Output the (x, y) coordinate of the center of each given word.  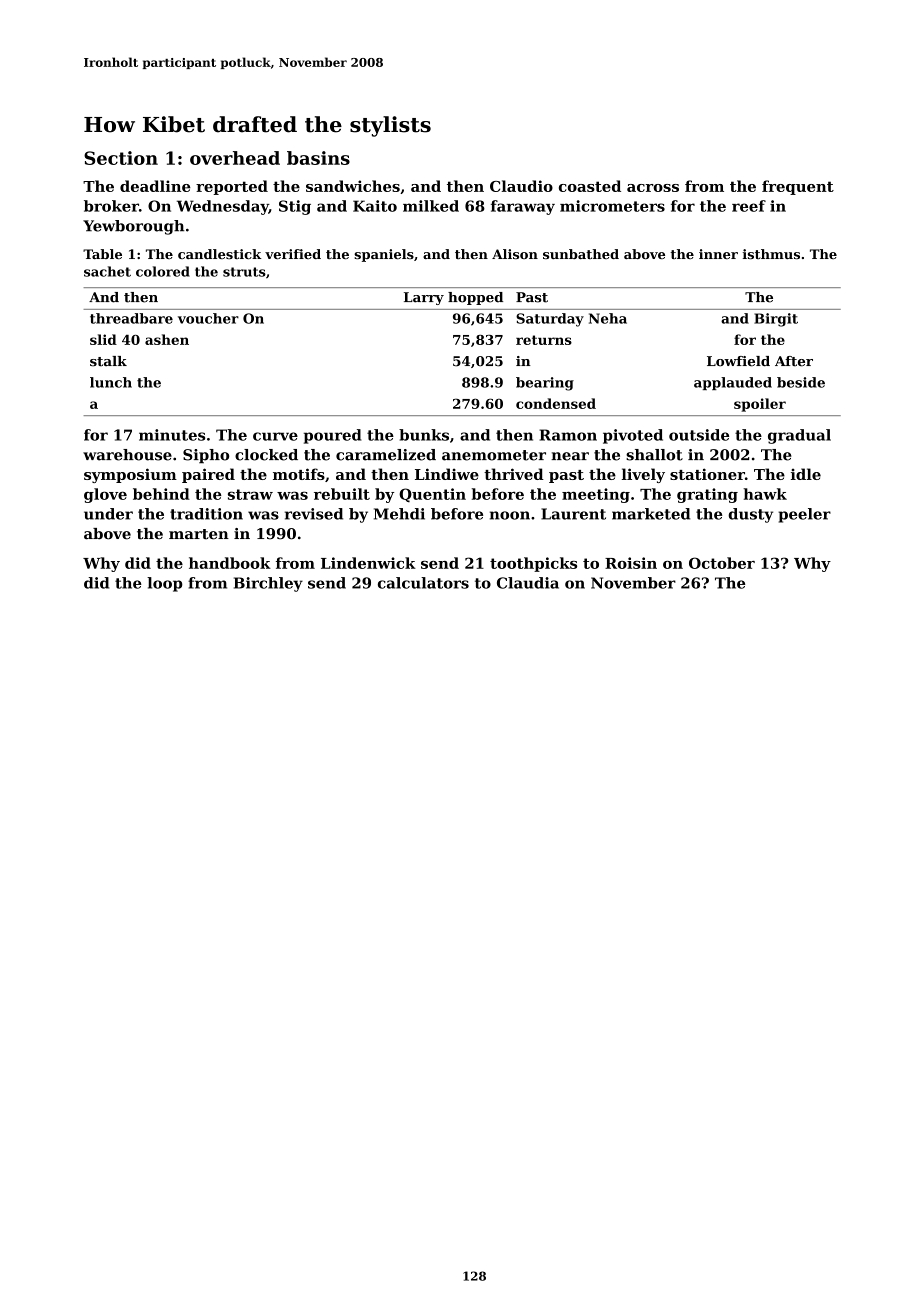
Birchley (268, 584)
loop (165, 584)
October (722, 563)
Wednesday (223, 207)
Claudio (521, 186)
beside (801, 382)
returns (544, 340)
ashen (167, 339)
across (653, 188)
